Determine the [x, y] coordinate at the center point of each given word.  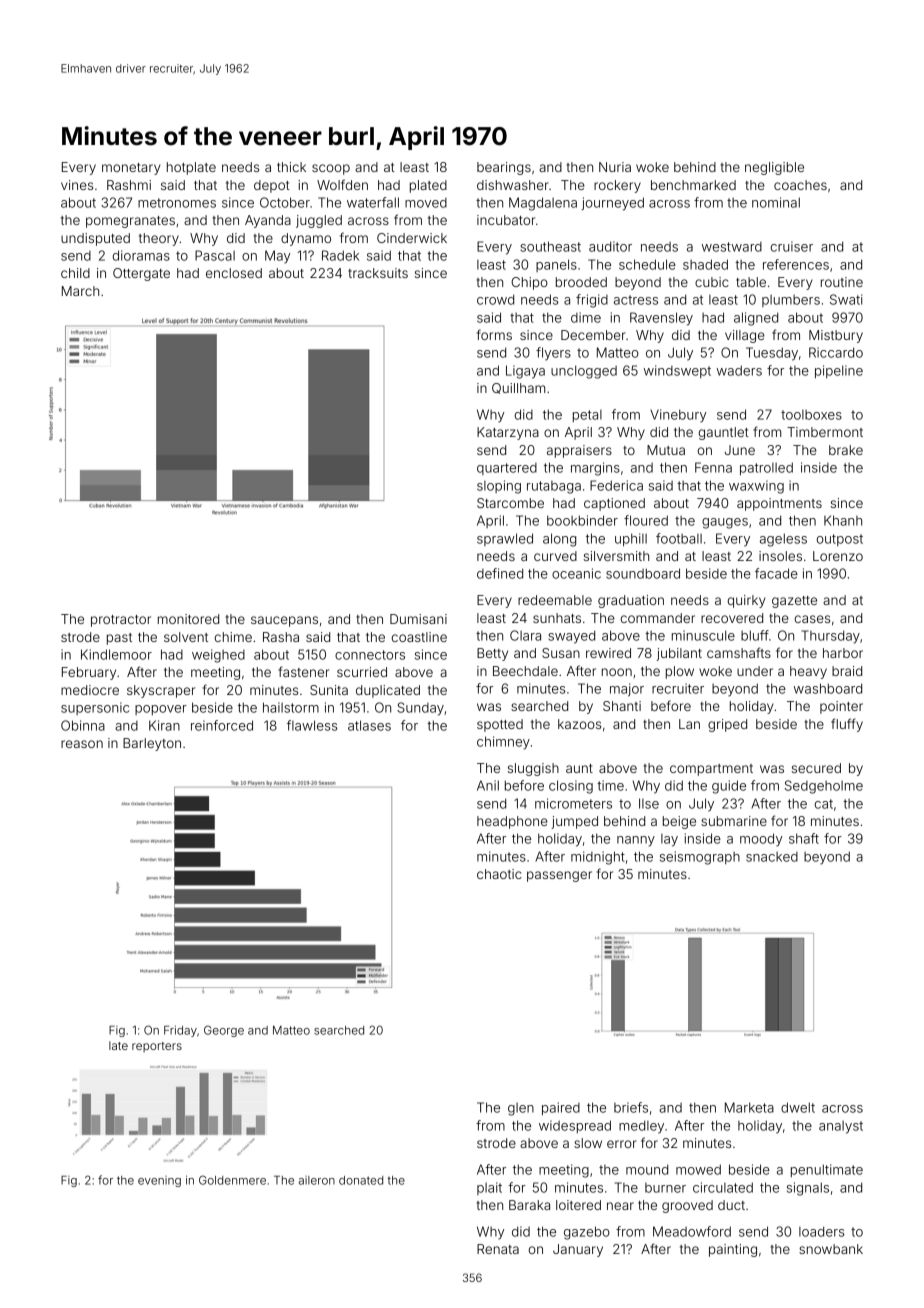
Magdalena [543, 204]
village [745, 336]
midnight [598, 858]
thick [291, 167]
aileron [316, 1180]
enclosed [234, 273]
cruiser [792, 246]
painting [733, 1250]
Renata [498, 1249]
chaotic [499, 874]
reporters [157, 1047]
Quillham [518, 388]
